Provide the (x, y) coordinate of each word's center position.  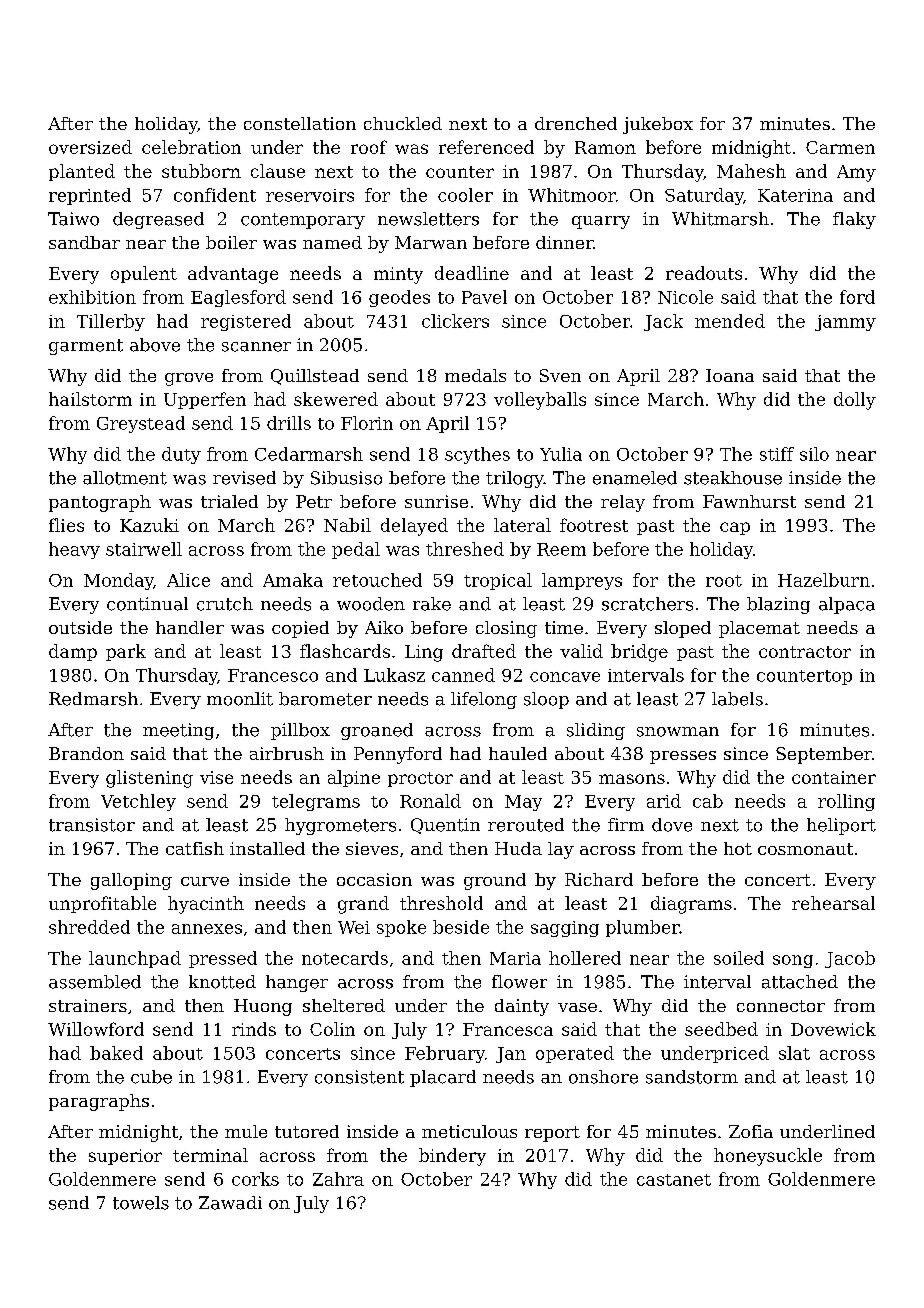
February (445, 1054)
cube (151, 1077)
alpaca (847, 605)
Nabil (347, 525)
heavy (74, 550)
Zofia (751, 1131)
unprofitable (102, 904)
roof (369, 147)
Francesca (508, 1029)
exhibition (92, 297)
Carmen (840, 147)
